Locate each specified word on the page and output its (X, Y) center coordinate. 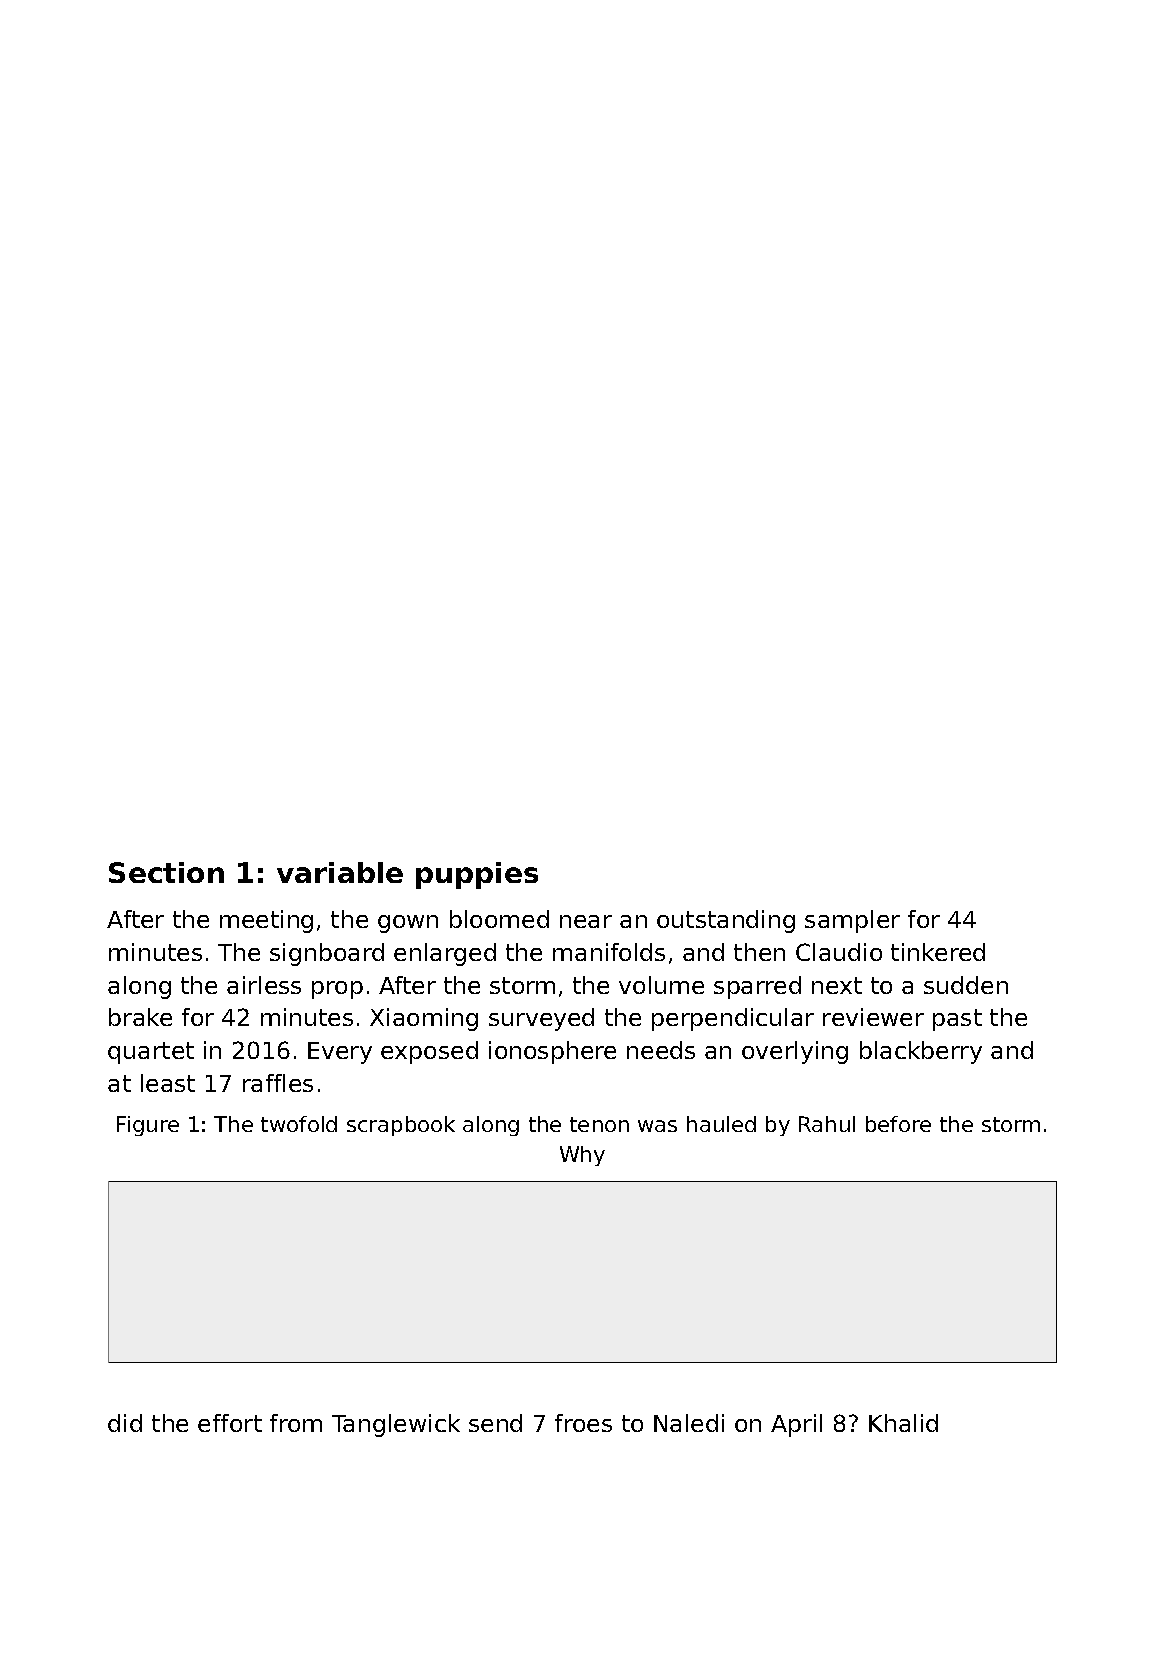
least (168, 1083)
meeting (266, 921)
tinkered (938, 952)
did (125, 1423)
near (586, 921)
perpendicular (733, 1019)
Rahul (827, 1124)
